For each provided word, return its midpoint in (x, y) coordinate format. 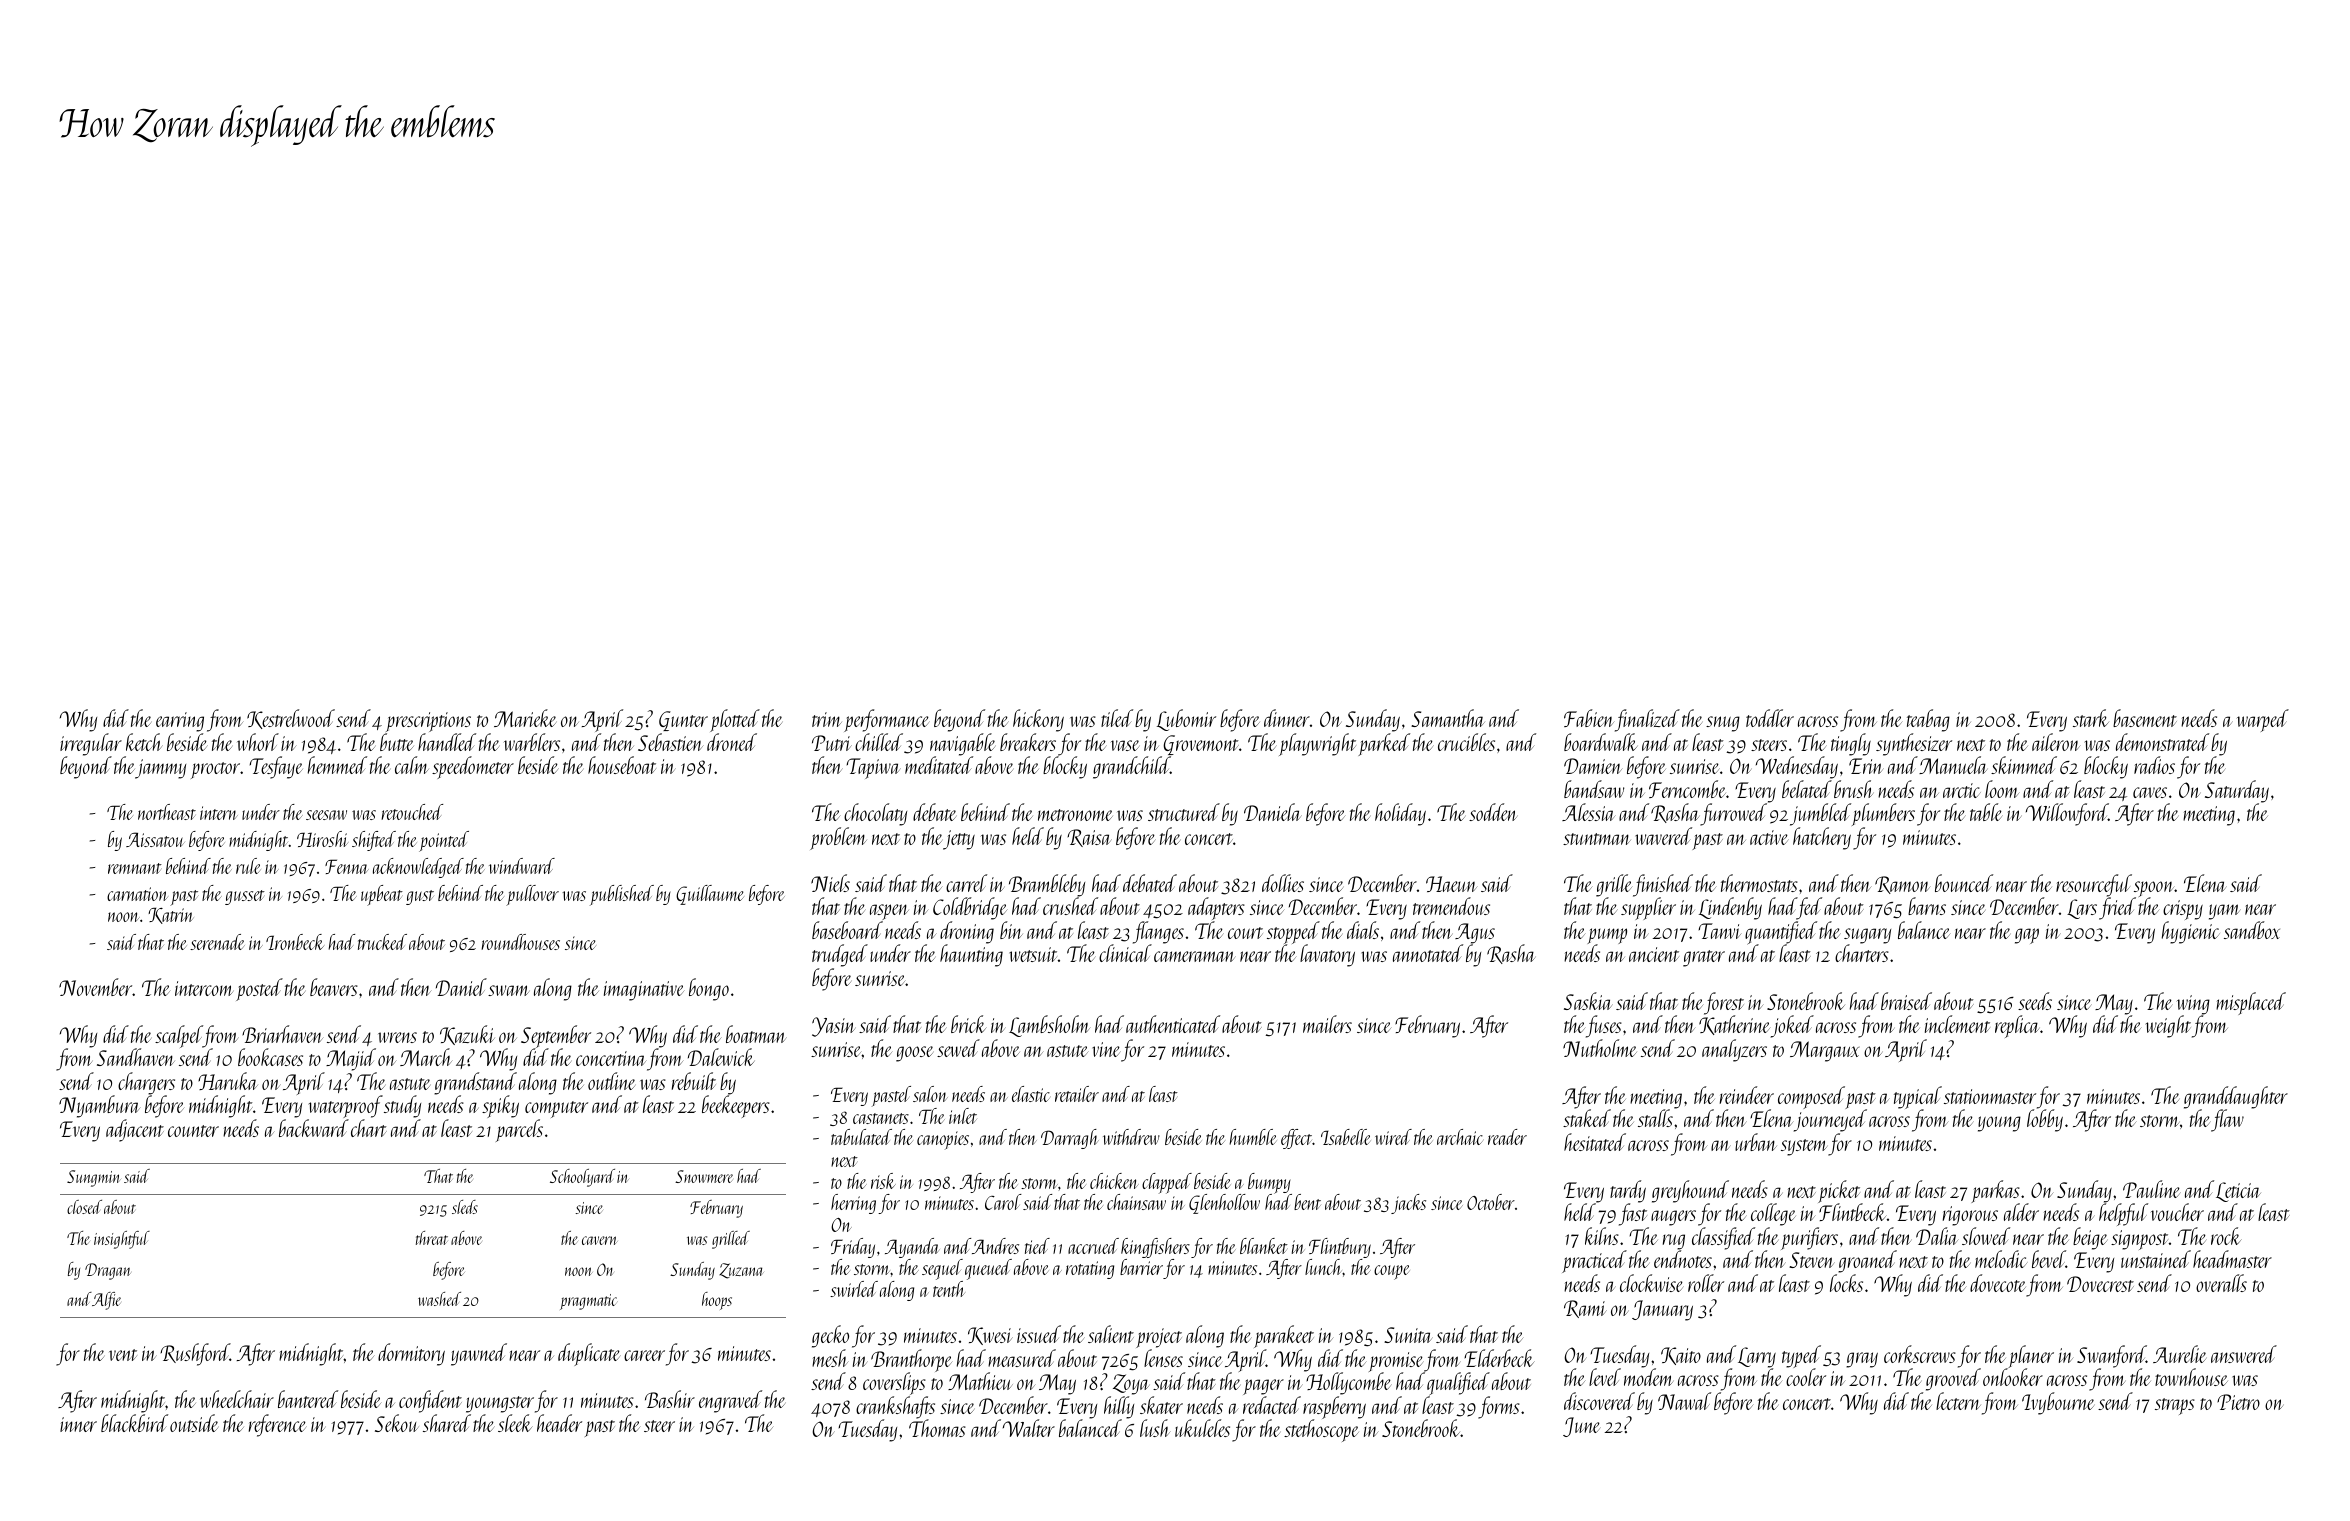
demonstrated (2162, 742)
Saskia (1588, 1001)
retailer (1077, 1094)
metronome (1075, 815)
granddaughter (2236, 1097)
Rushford (195, 1354)
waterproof (345, 1108)
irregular (91, 744)
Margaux (1824, 1051)
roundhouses (520, 942)
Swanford (2111, 1356)
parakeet (1284, 1336)
